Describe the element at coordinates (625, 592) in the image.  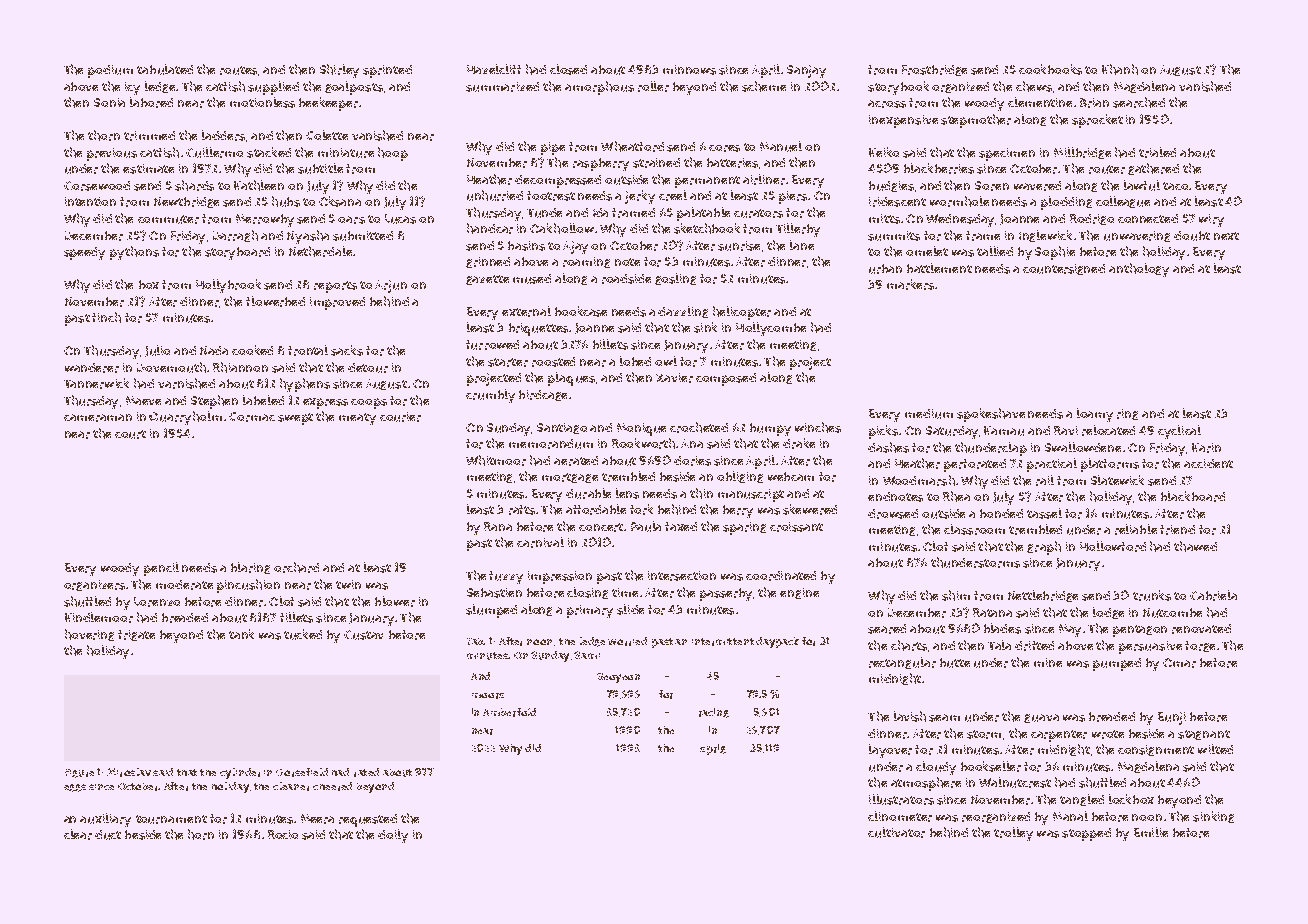
I see `time` at that location.
